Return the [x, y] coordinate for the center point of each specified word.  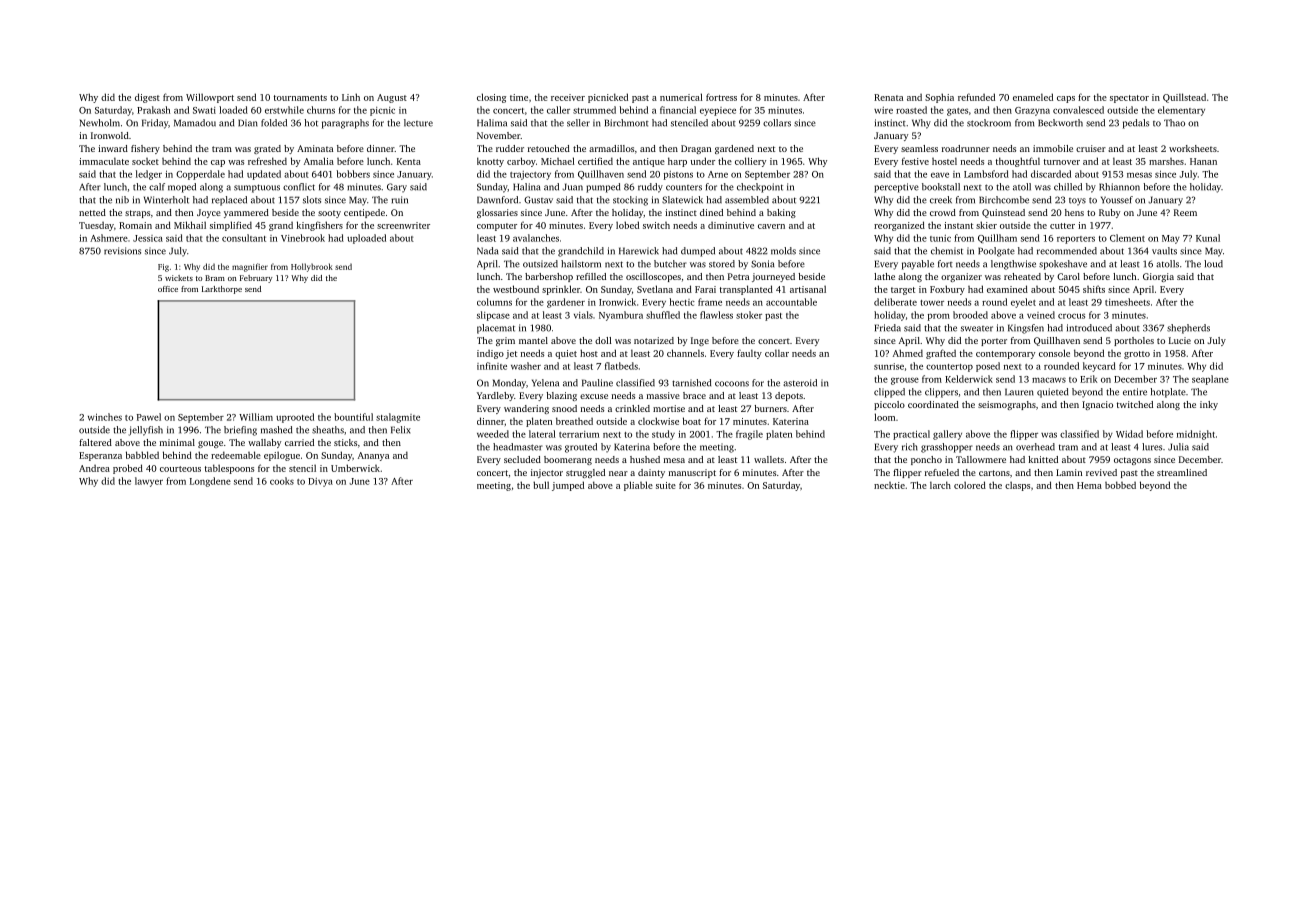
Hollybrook [312, 267]
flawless [716, 315]
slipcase [493, 316]
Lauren [1019, 392]
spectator [1129, 99]
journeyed [773, 277]
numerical [681, 97]
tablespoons [229, 469]
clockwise [658, 421]
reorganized [899, 226]
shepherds [1188, 329]
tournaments [300, 98]
